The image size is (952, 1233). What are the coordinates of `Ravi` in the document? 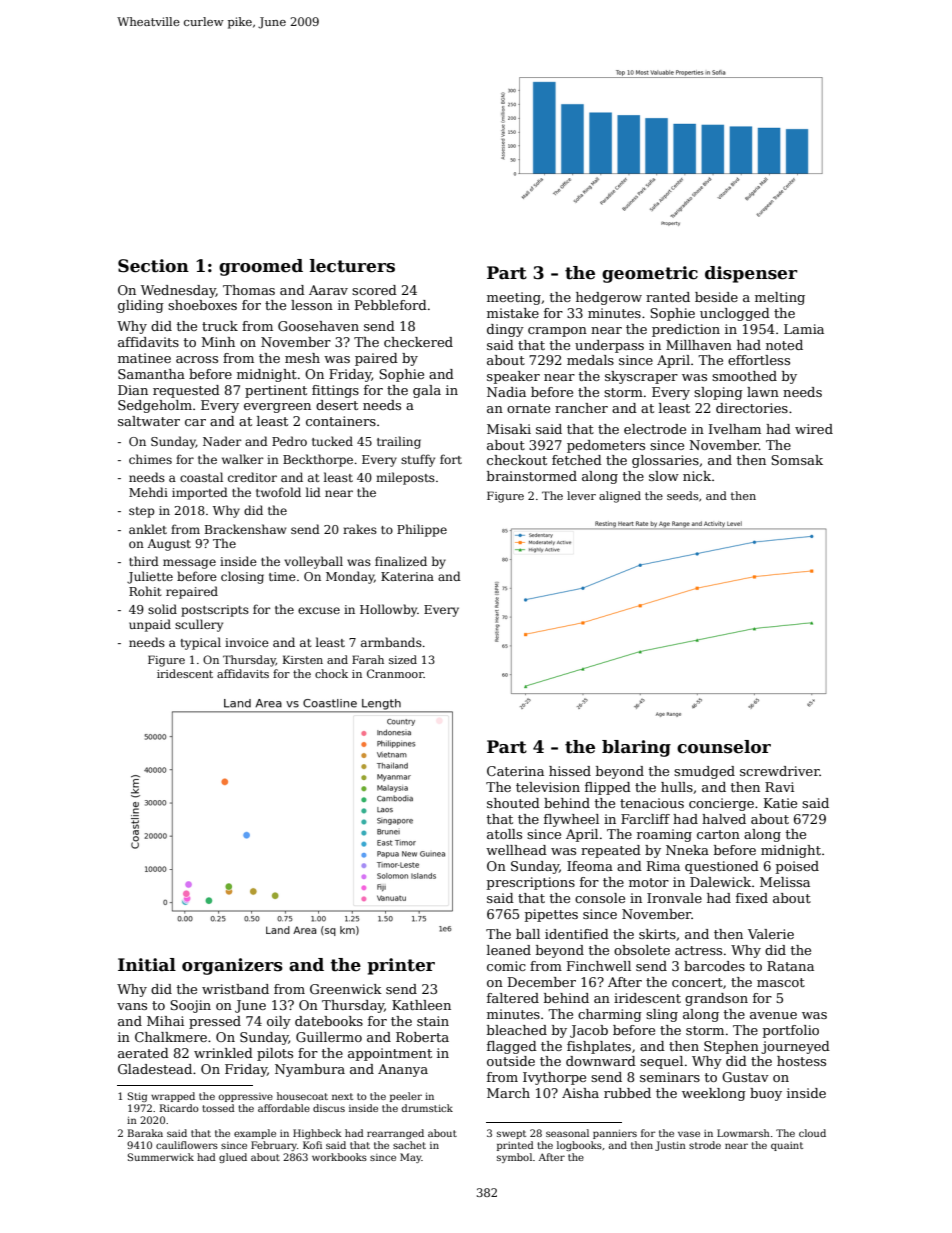 It's located at (779, 787).
